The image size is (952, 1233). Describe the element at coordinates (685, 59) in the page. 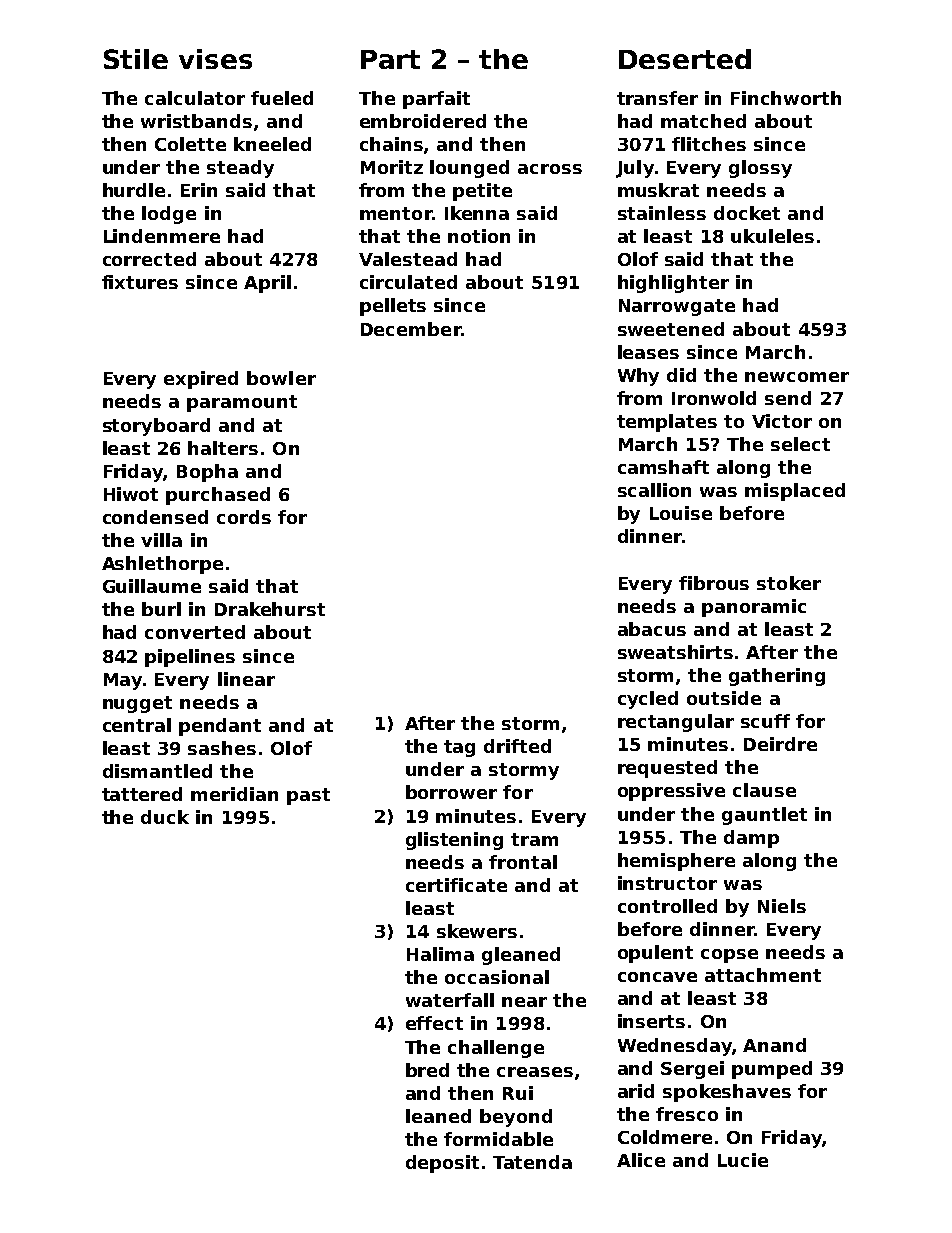

I see `Deserted` at that location.
